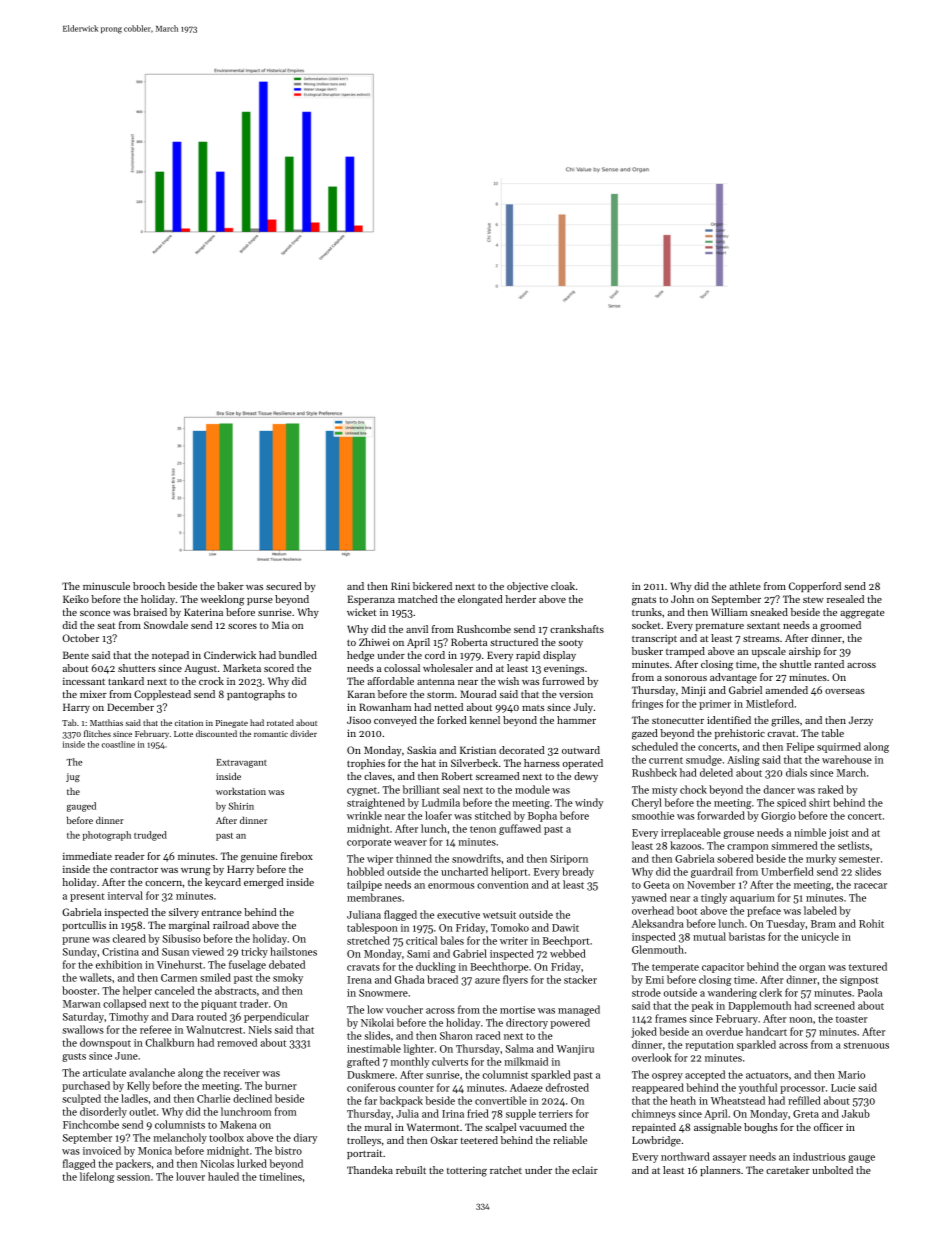 The image size is (952, 1233). What do you see at coordinates (97, 1177) in the screenshot?
I see `lifelong` at bounding box center [97, 1177].
